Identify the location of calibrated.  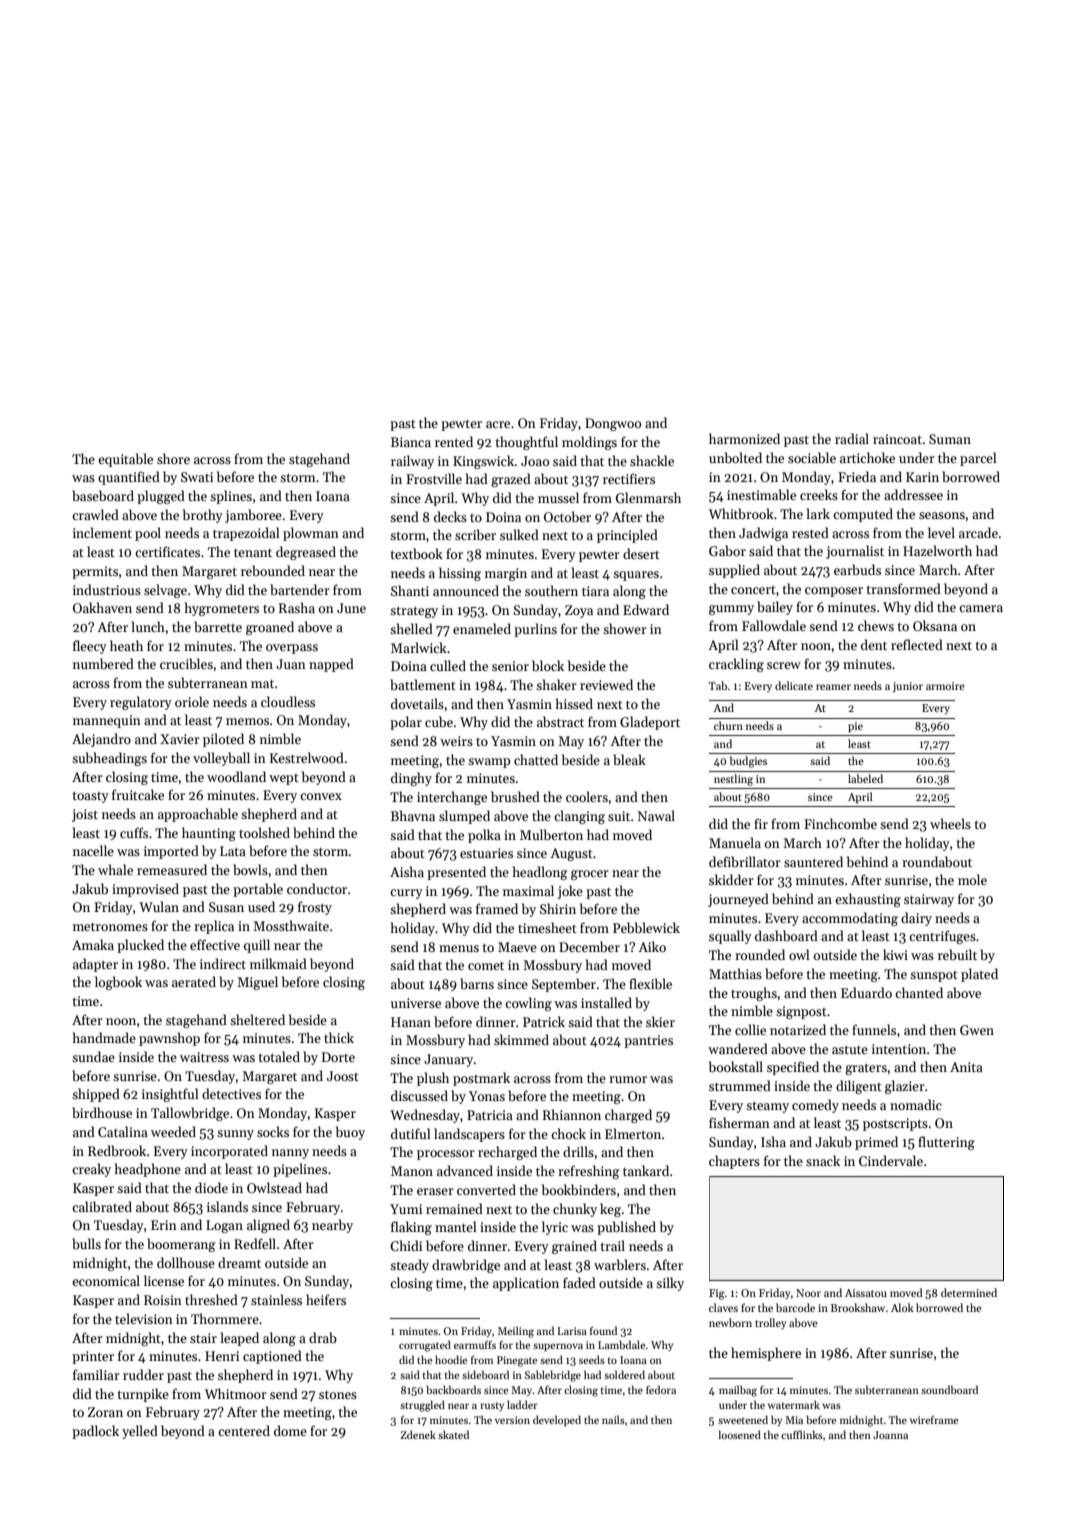
(102, 1206).
